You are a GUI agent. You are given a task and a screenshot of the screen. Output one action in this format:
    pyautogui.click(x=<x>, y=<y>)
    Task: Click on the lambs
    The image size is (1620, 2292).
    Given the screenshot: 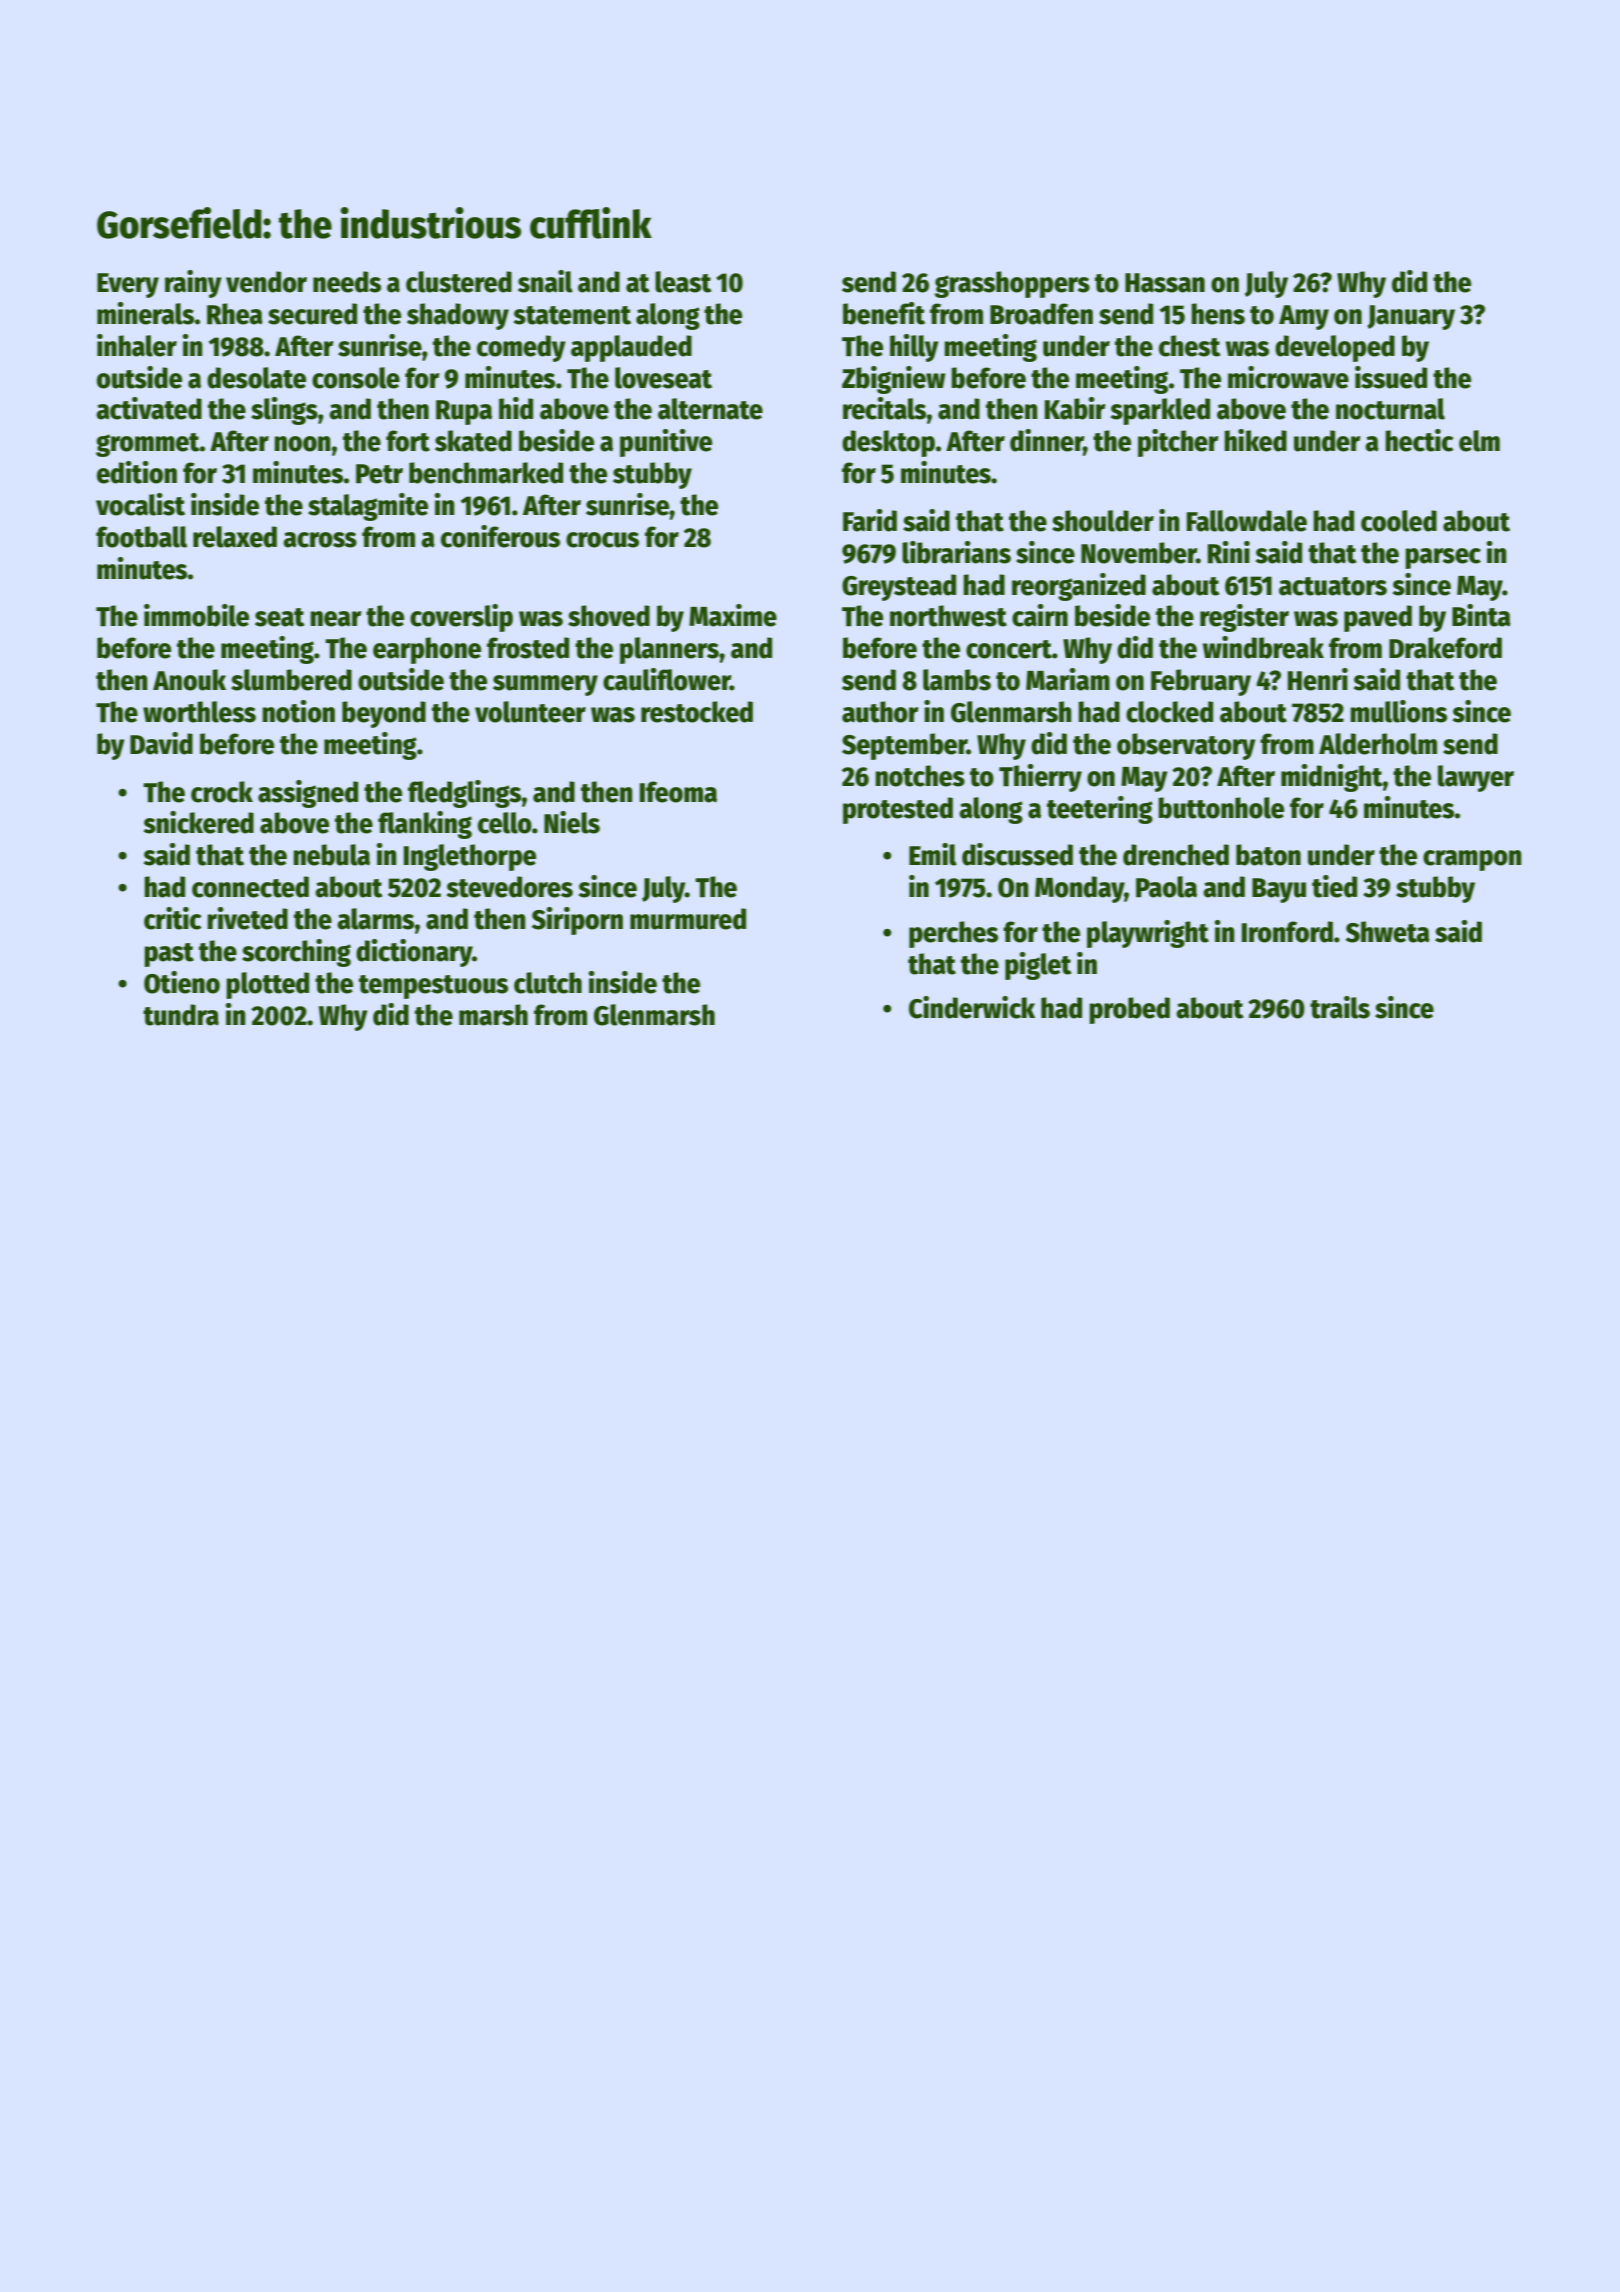 What is the action you would take?
    pyautogui.click(x=957, y=680)
